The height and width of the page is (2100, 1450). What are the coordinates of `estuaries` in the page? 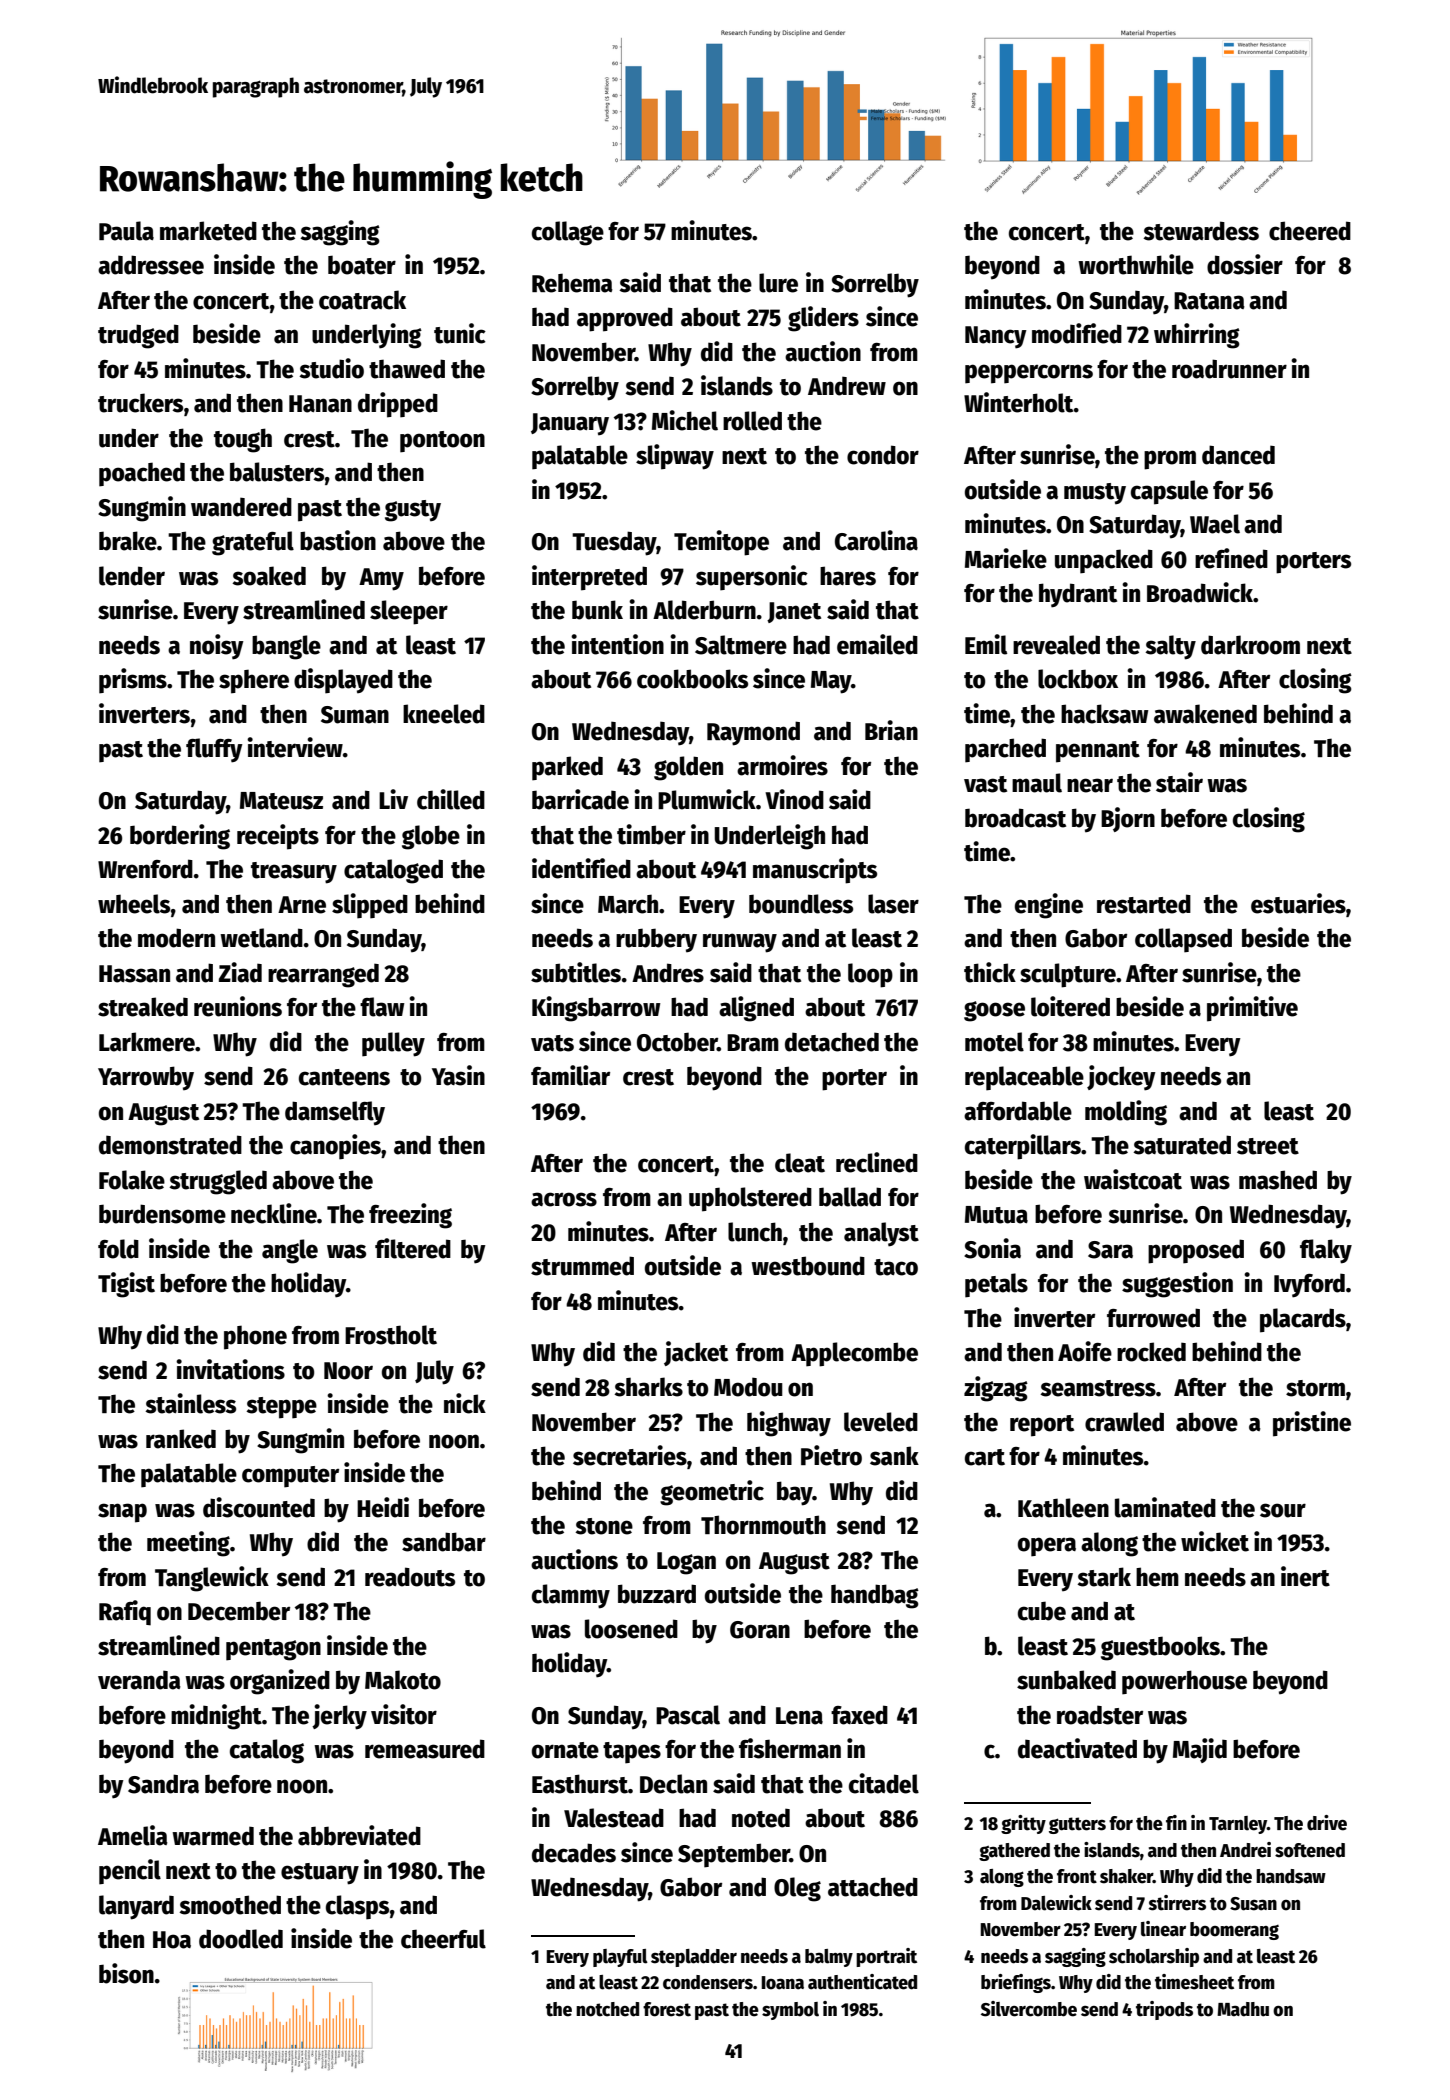 It's located at (1298, 903).
